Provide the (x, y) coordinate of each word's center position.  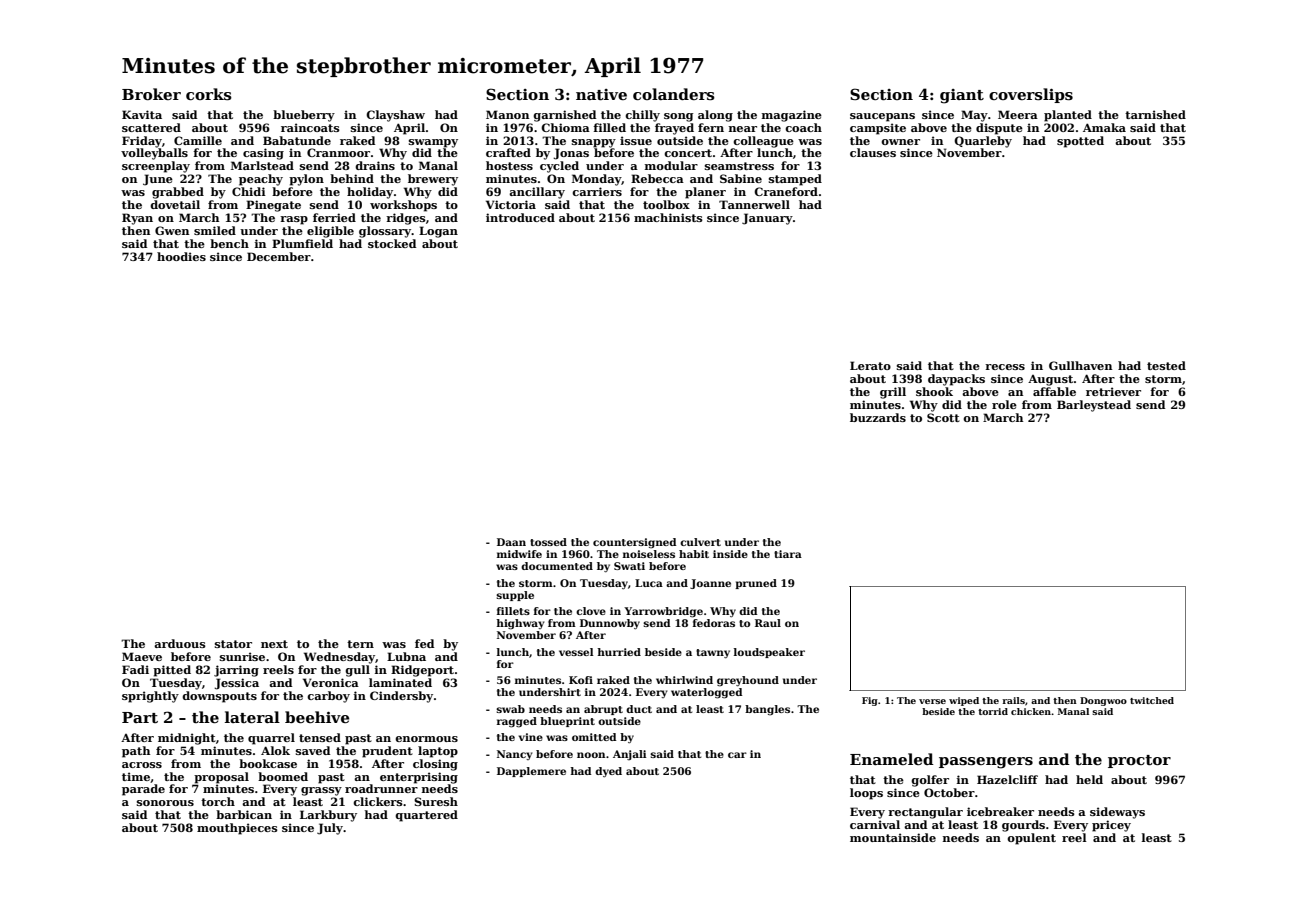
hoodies (181, 256)
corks (209, 94)
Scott (943, 417)
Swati (629, 566)
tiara (788, 554)
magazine (792, 116)
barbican (244, 814)
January (767, 219)
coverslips (1031, 95)
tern (360, 644)
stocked (392, 243)
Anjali (630, 755)
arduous (180, 643)
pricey (1111, 826)
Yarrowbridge (663, 612)
